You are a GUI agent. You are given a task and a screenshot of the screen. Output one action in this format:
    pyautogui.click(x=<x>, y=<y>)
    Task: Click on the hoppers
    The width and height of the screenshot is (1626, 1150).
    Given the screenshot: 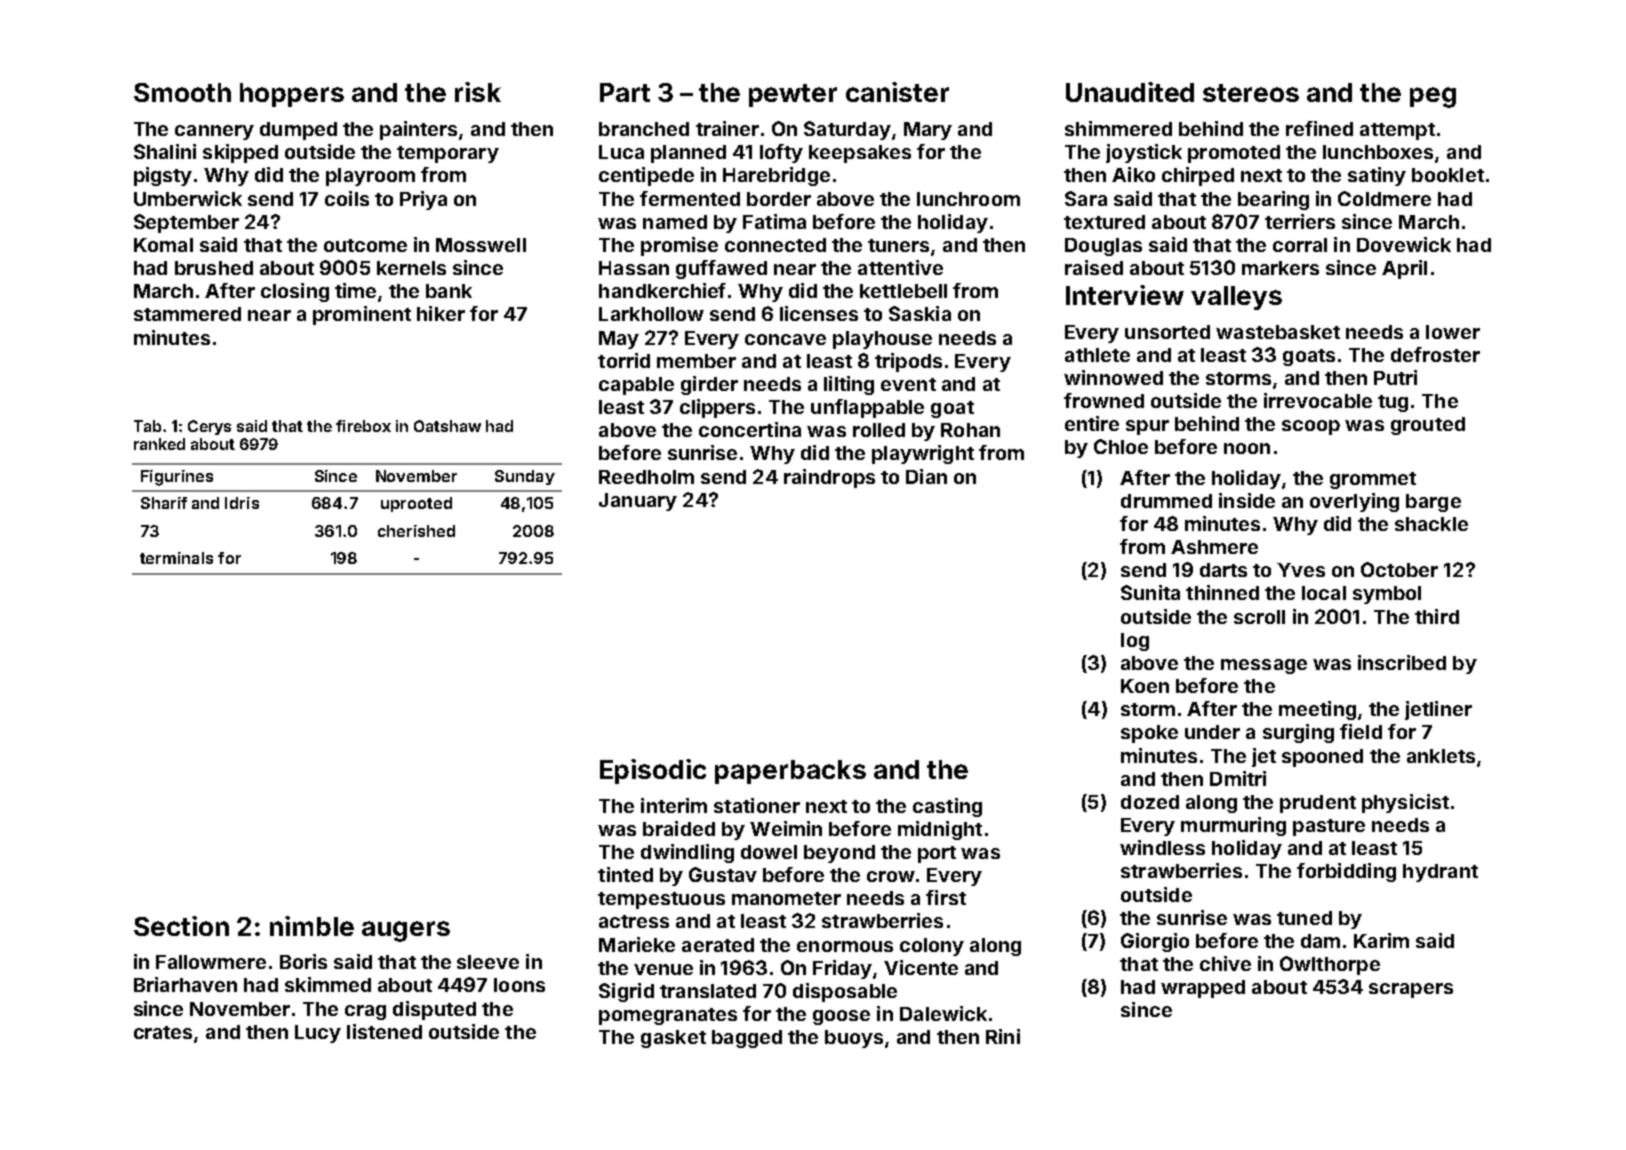 What is the action you would take?
    pyautogui.click(x=292, y=95)
